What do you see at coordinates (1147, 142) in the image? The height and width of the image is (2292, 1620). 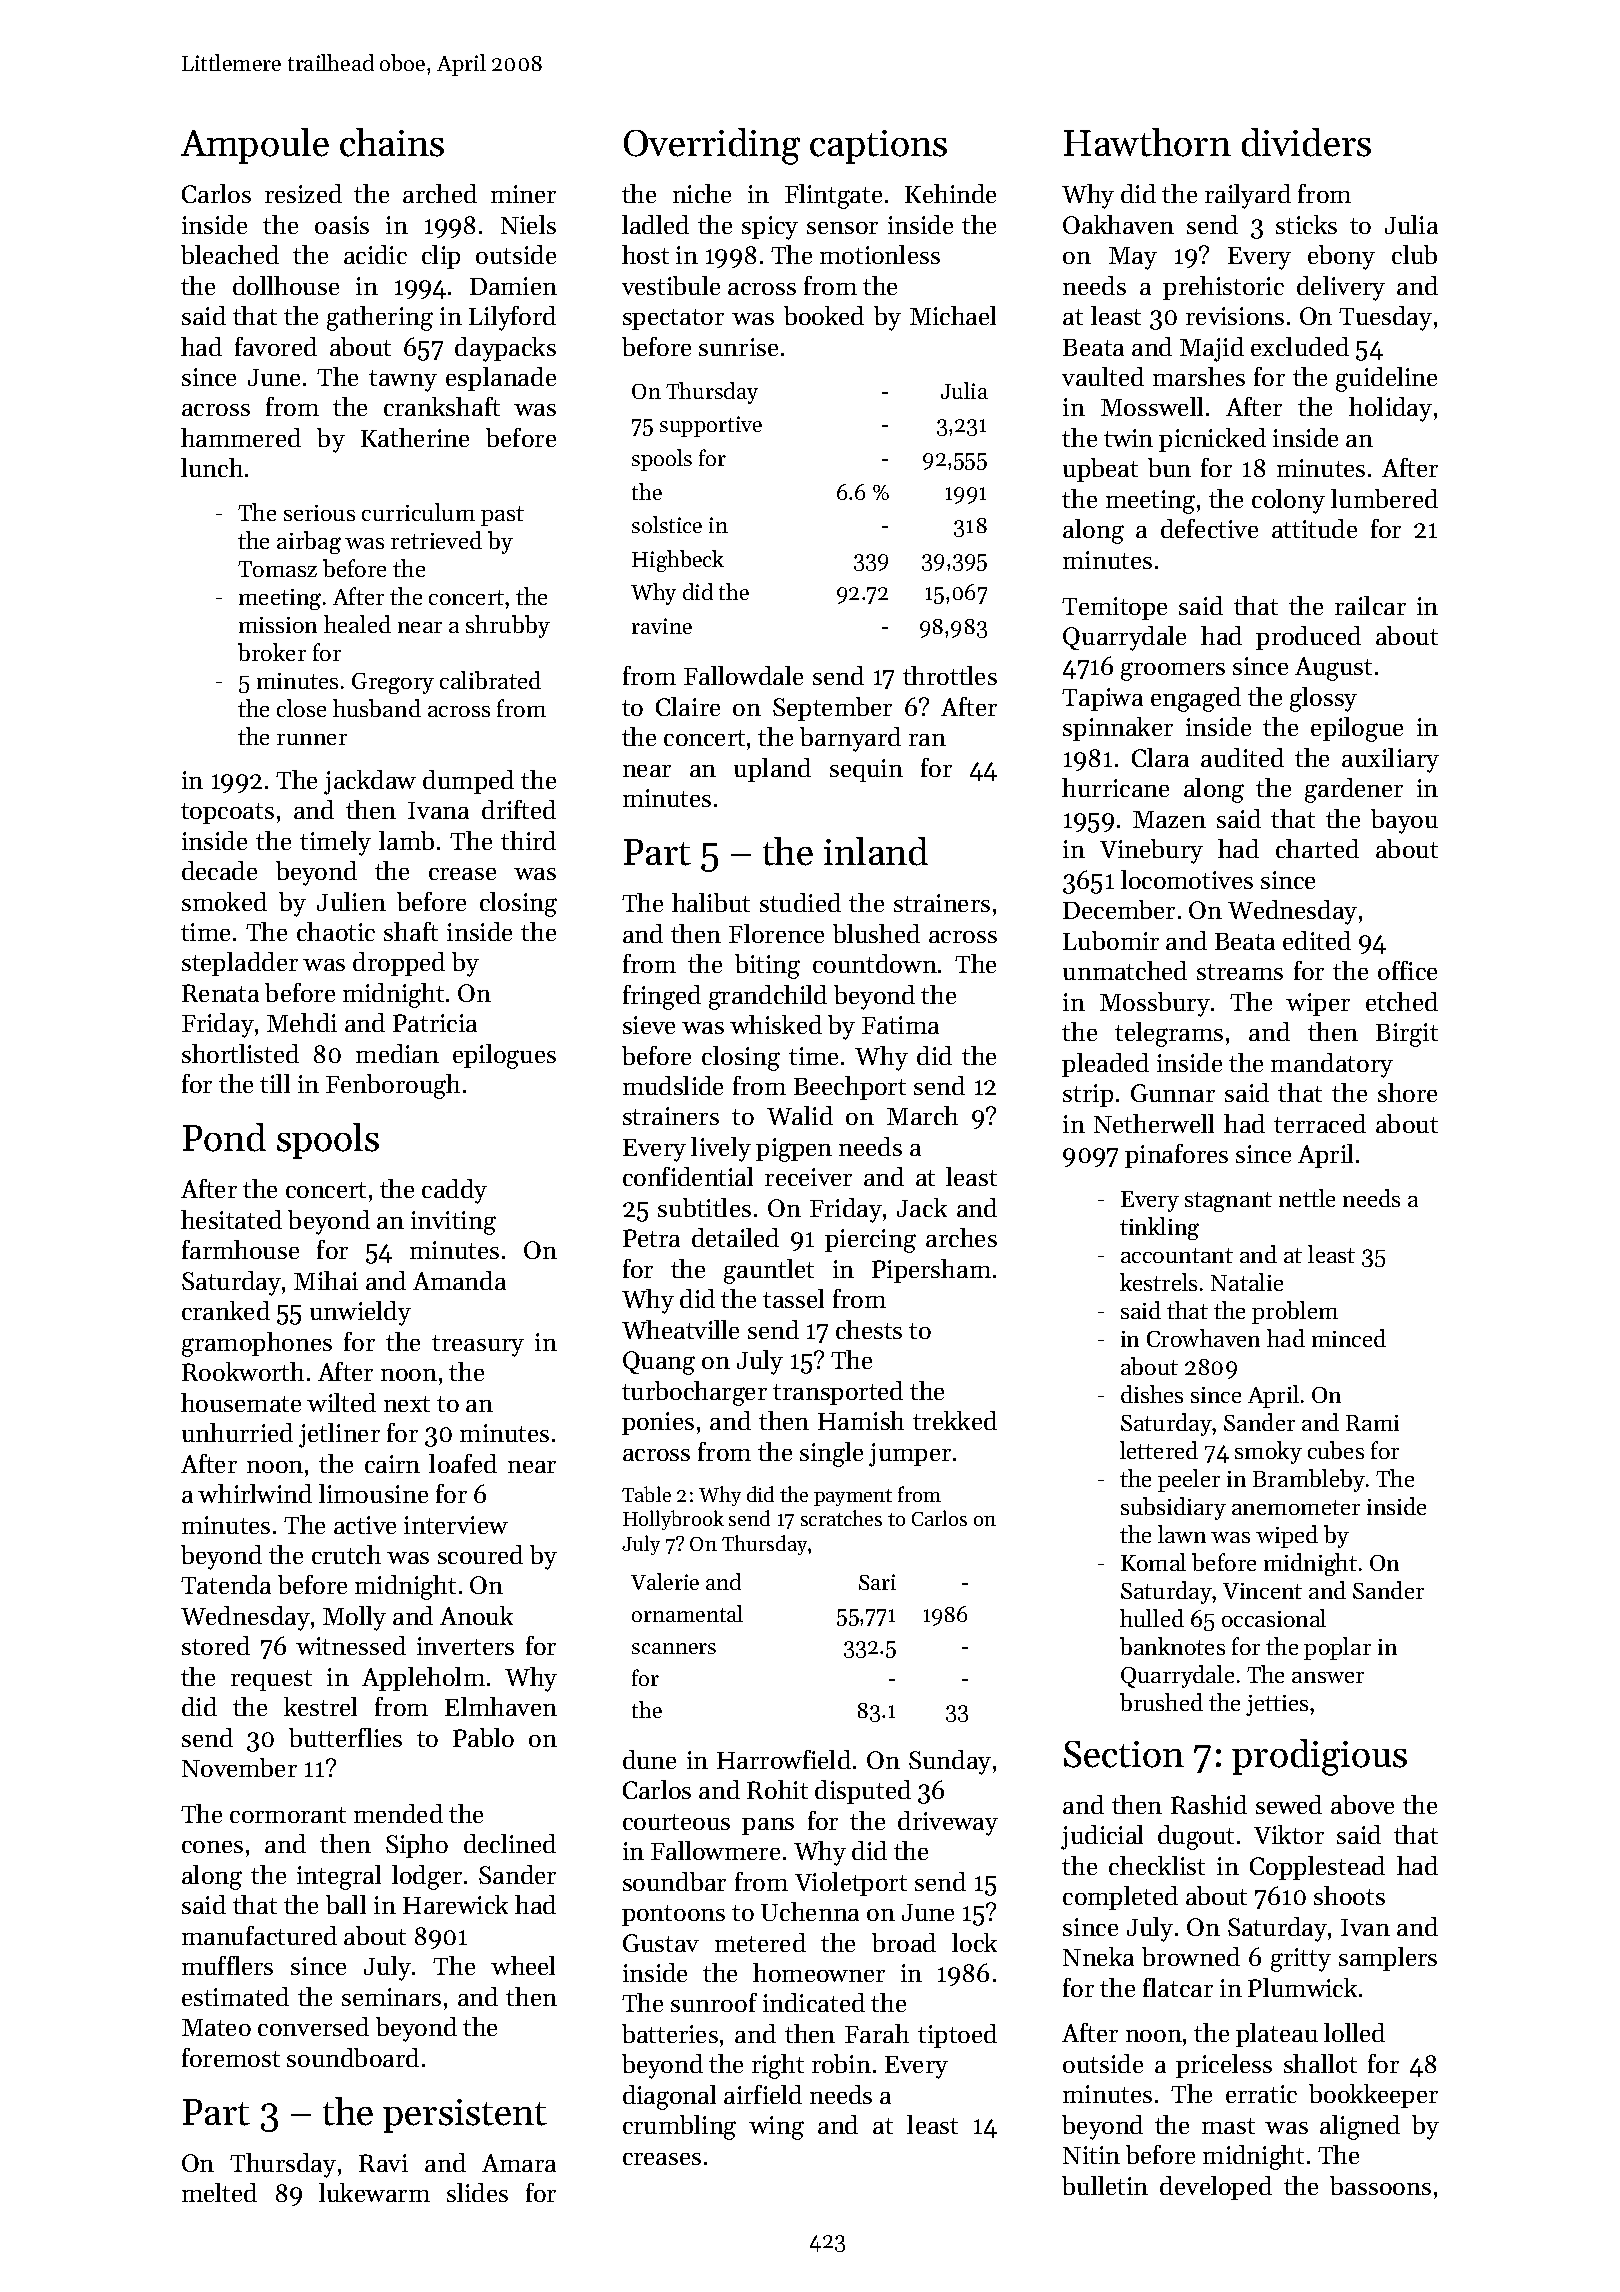 I see `Hawthorn` at bounding box center [1147, 142].
